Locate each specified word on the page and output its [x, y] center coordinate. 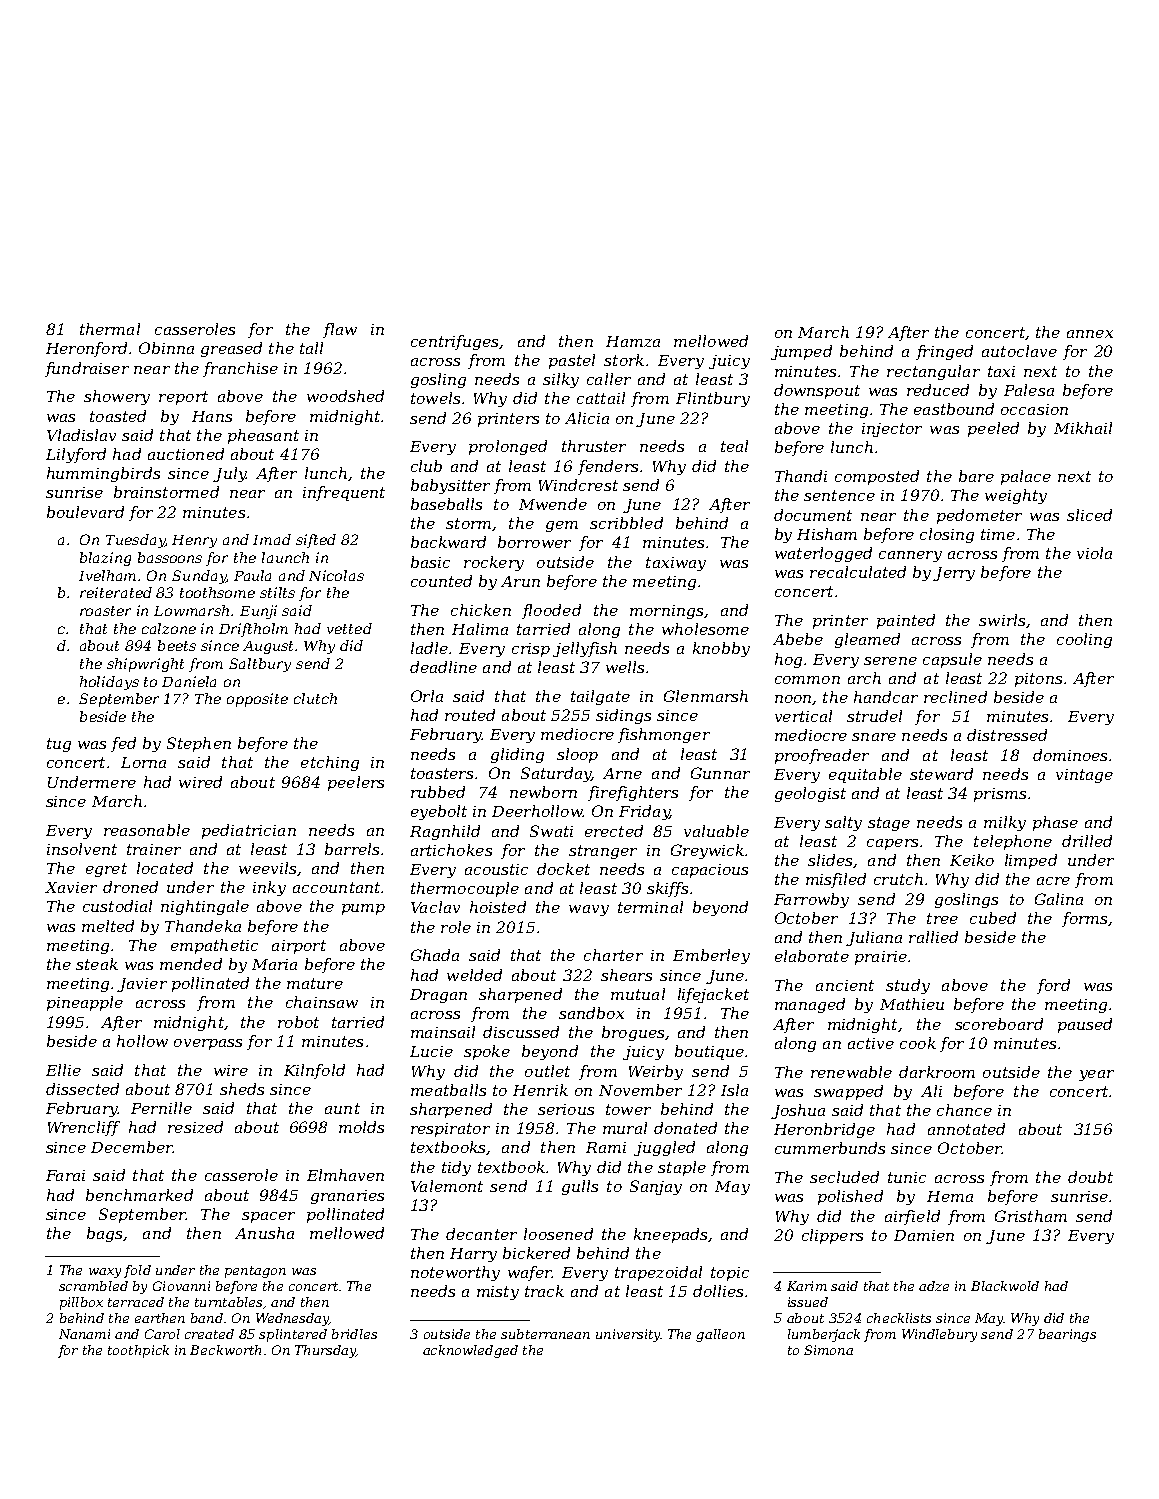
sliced [1089, 515]
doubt [1090, 1177]
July [229, 474]
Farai [65, 1175]
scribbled [626, 523]
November [640, 1090]
